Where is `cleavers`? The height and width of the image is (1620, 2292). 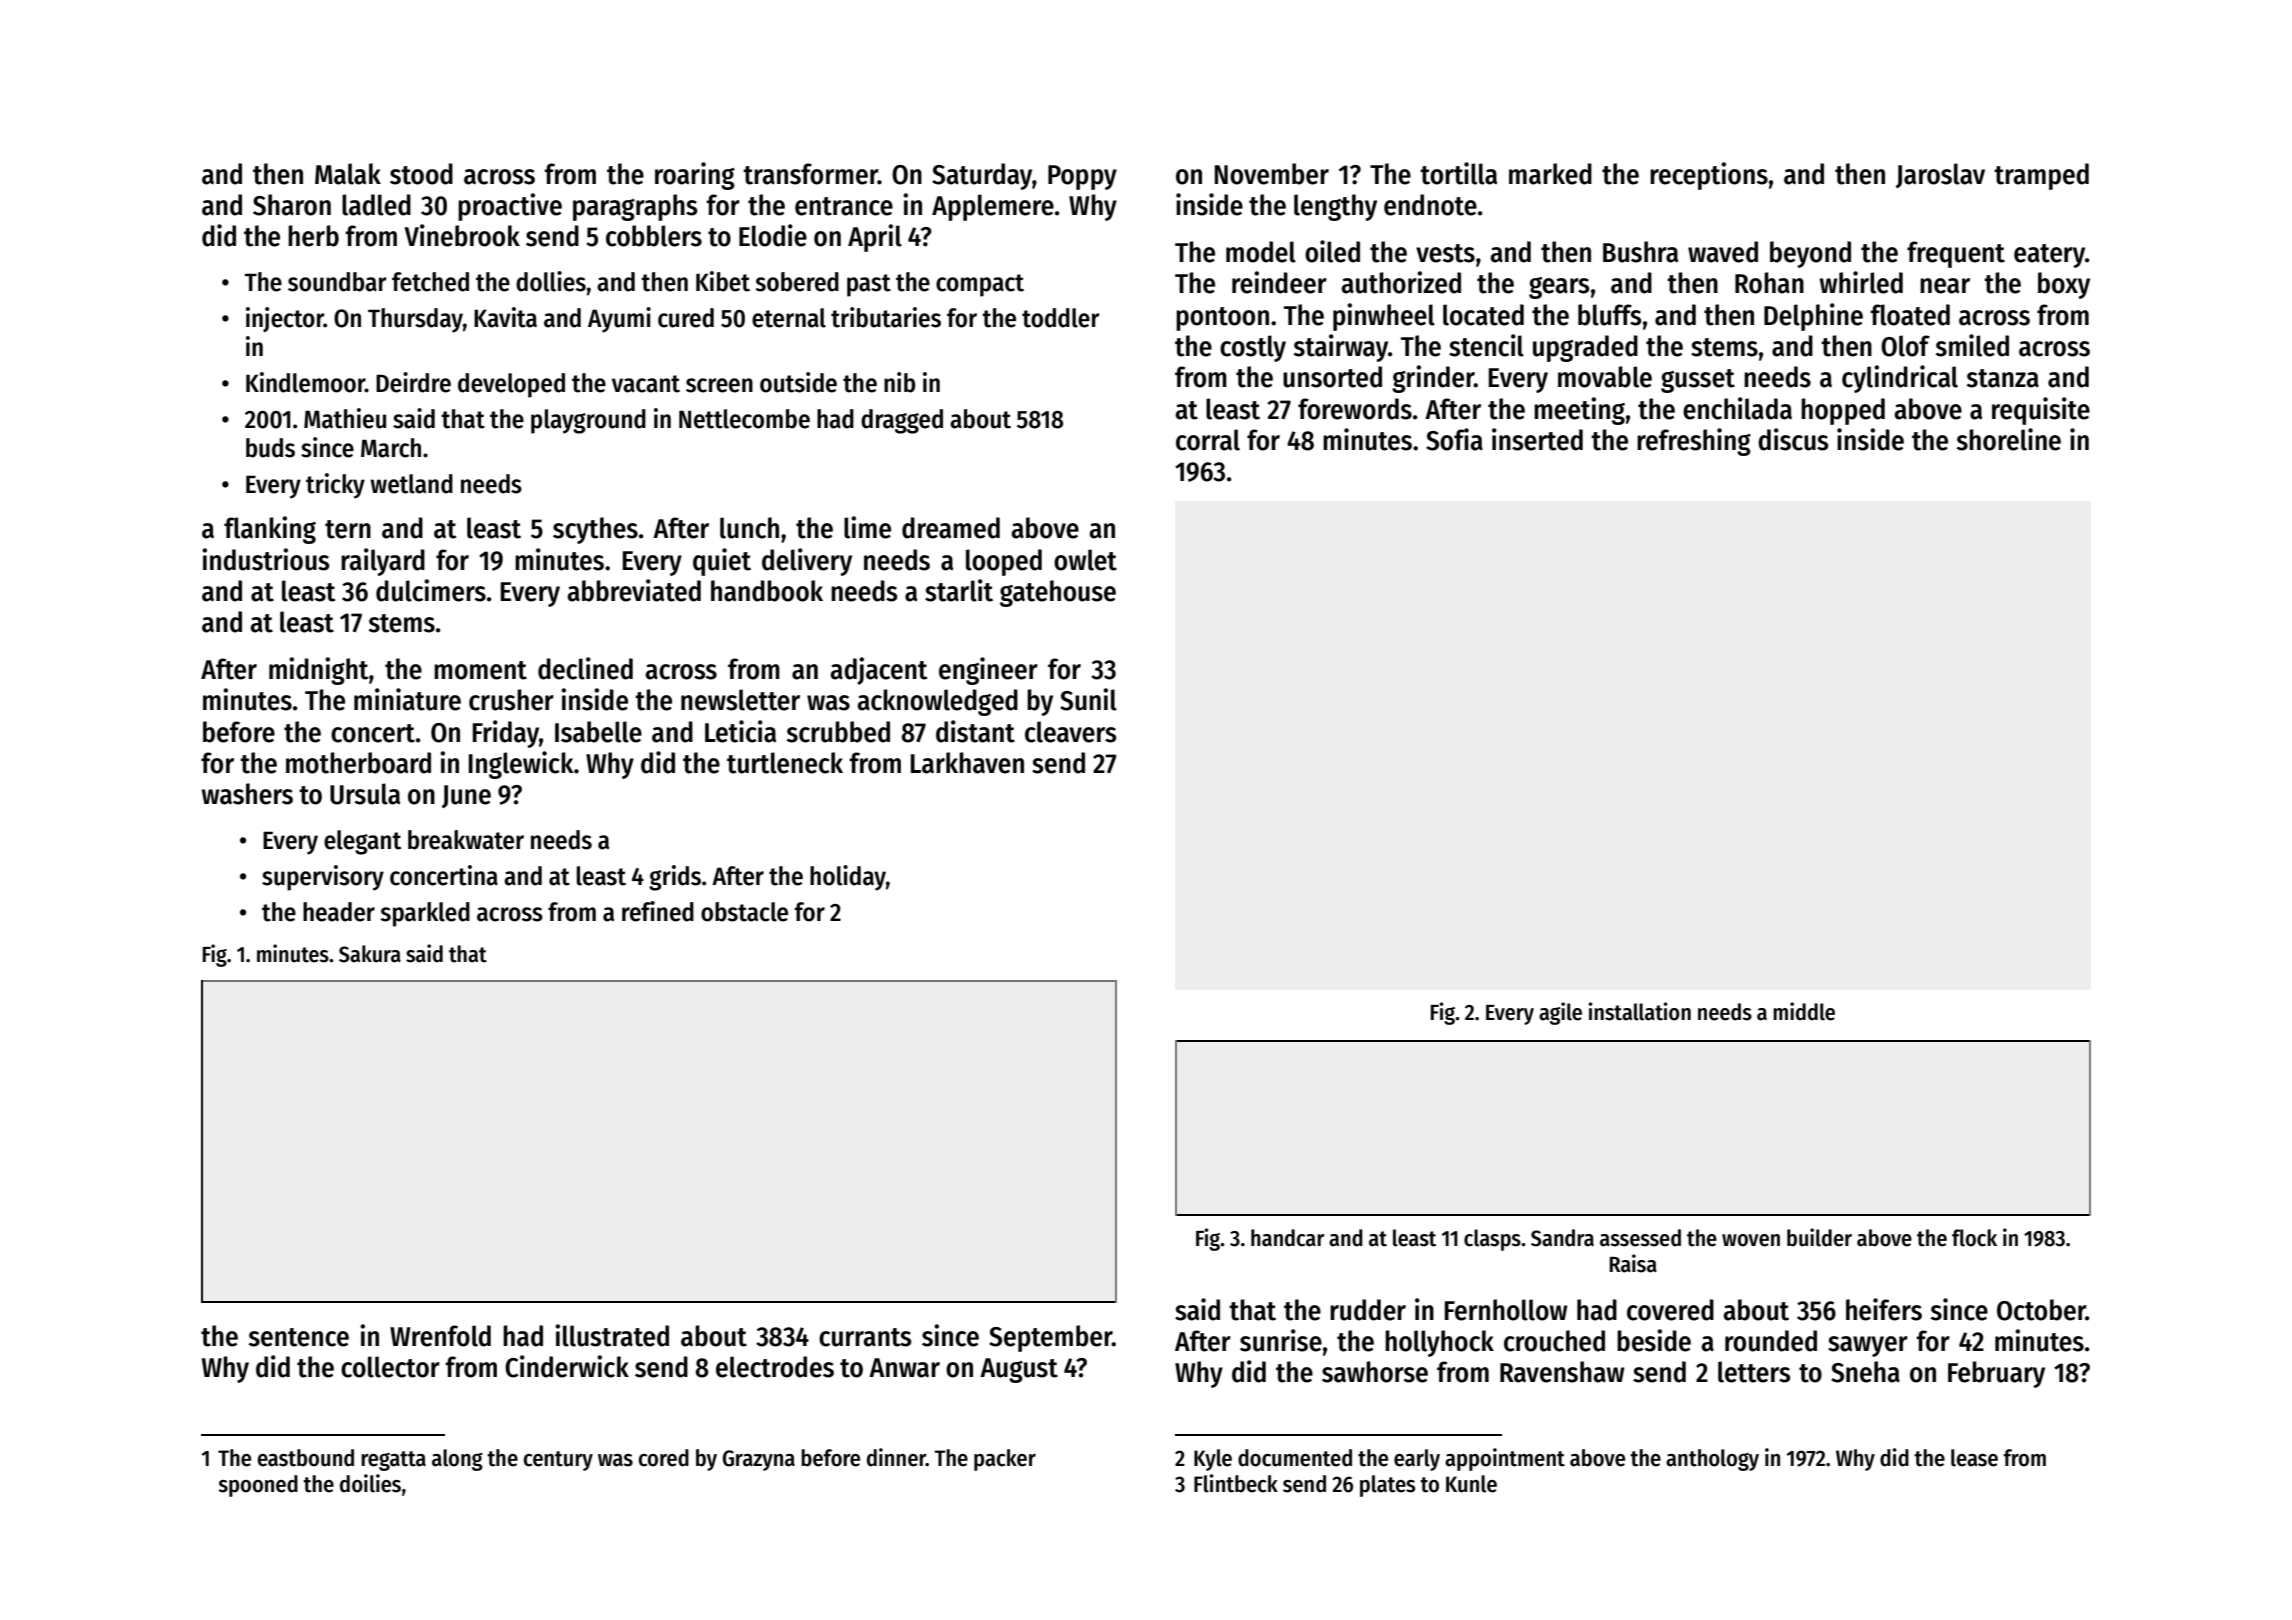
cleavers is located at coordinates (1070, 732).
